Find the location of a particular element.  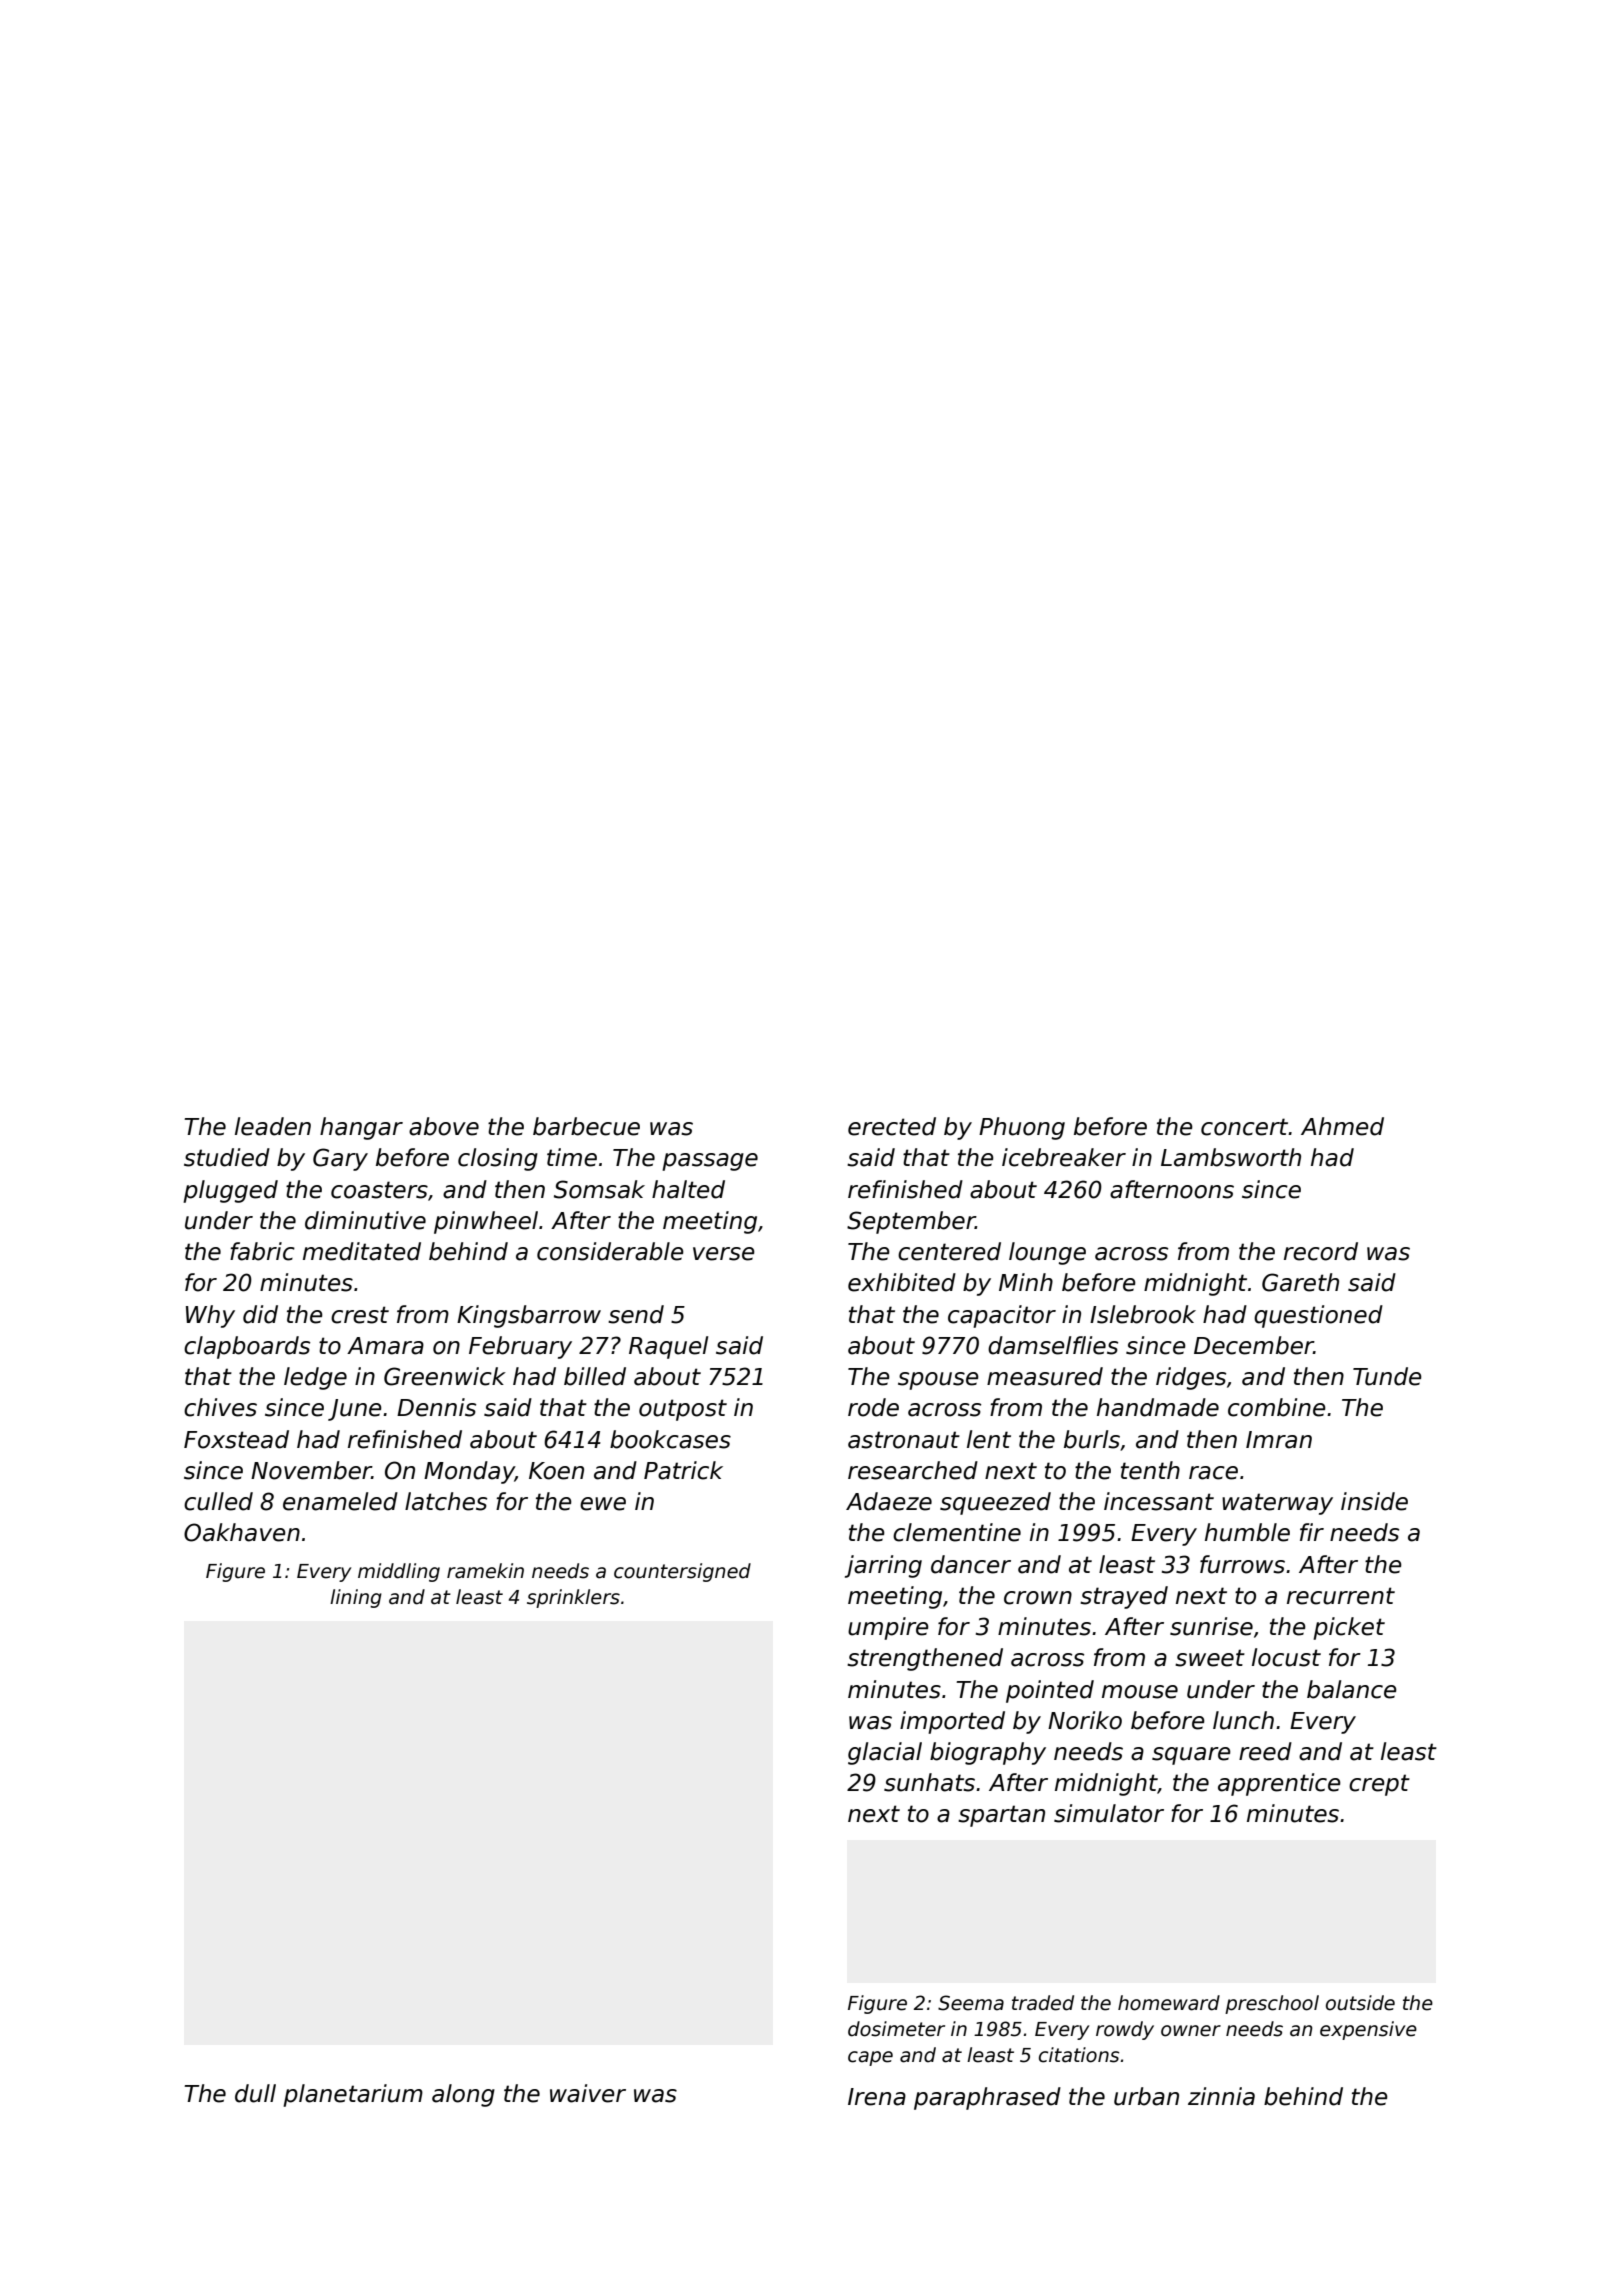

dull is located at coordinates (255, 2093).
